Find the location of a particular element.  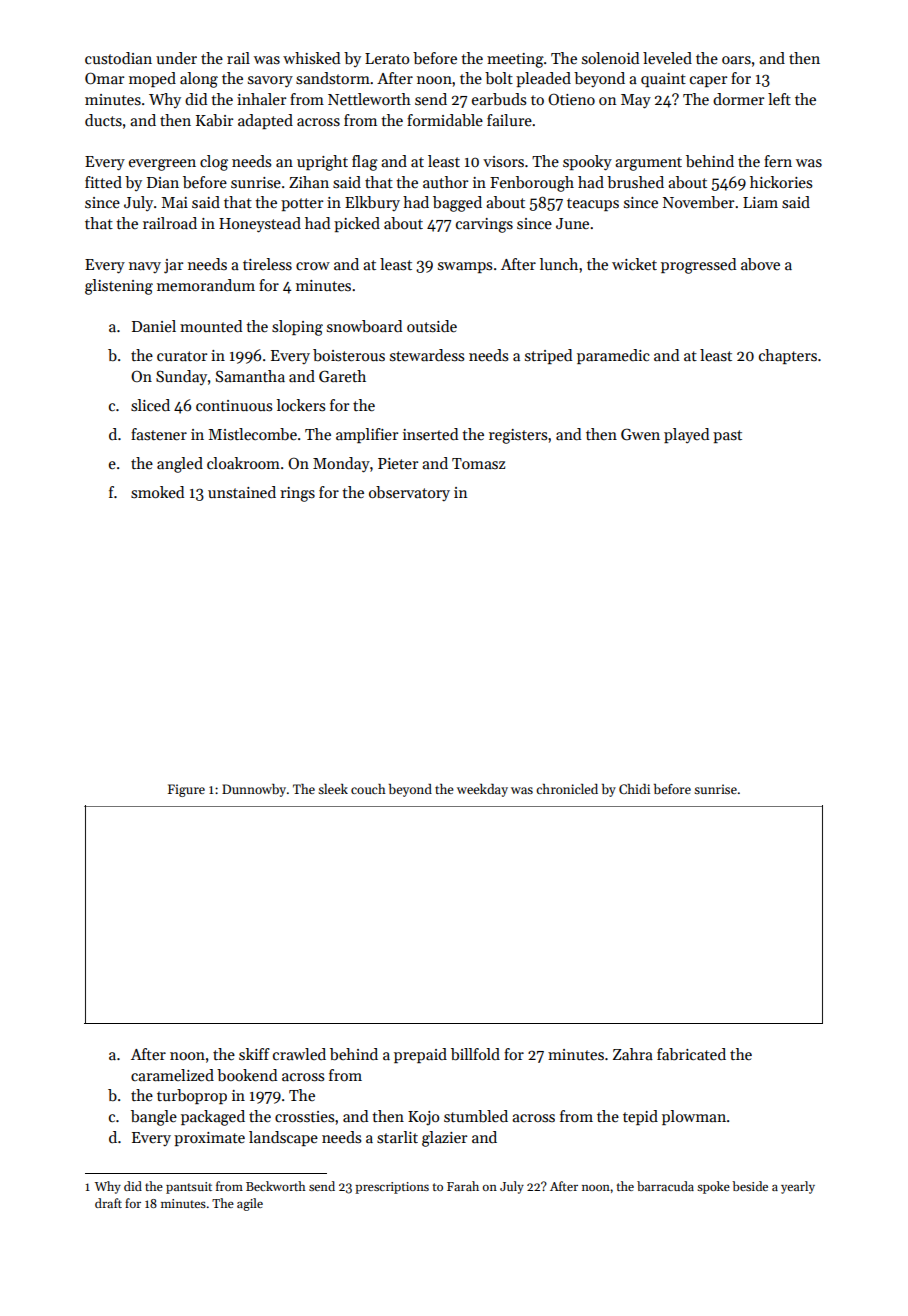

prescriptions is located at coordinates (392, 1188).
